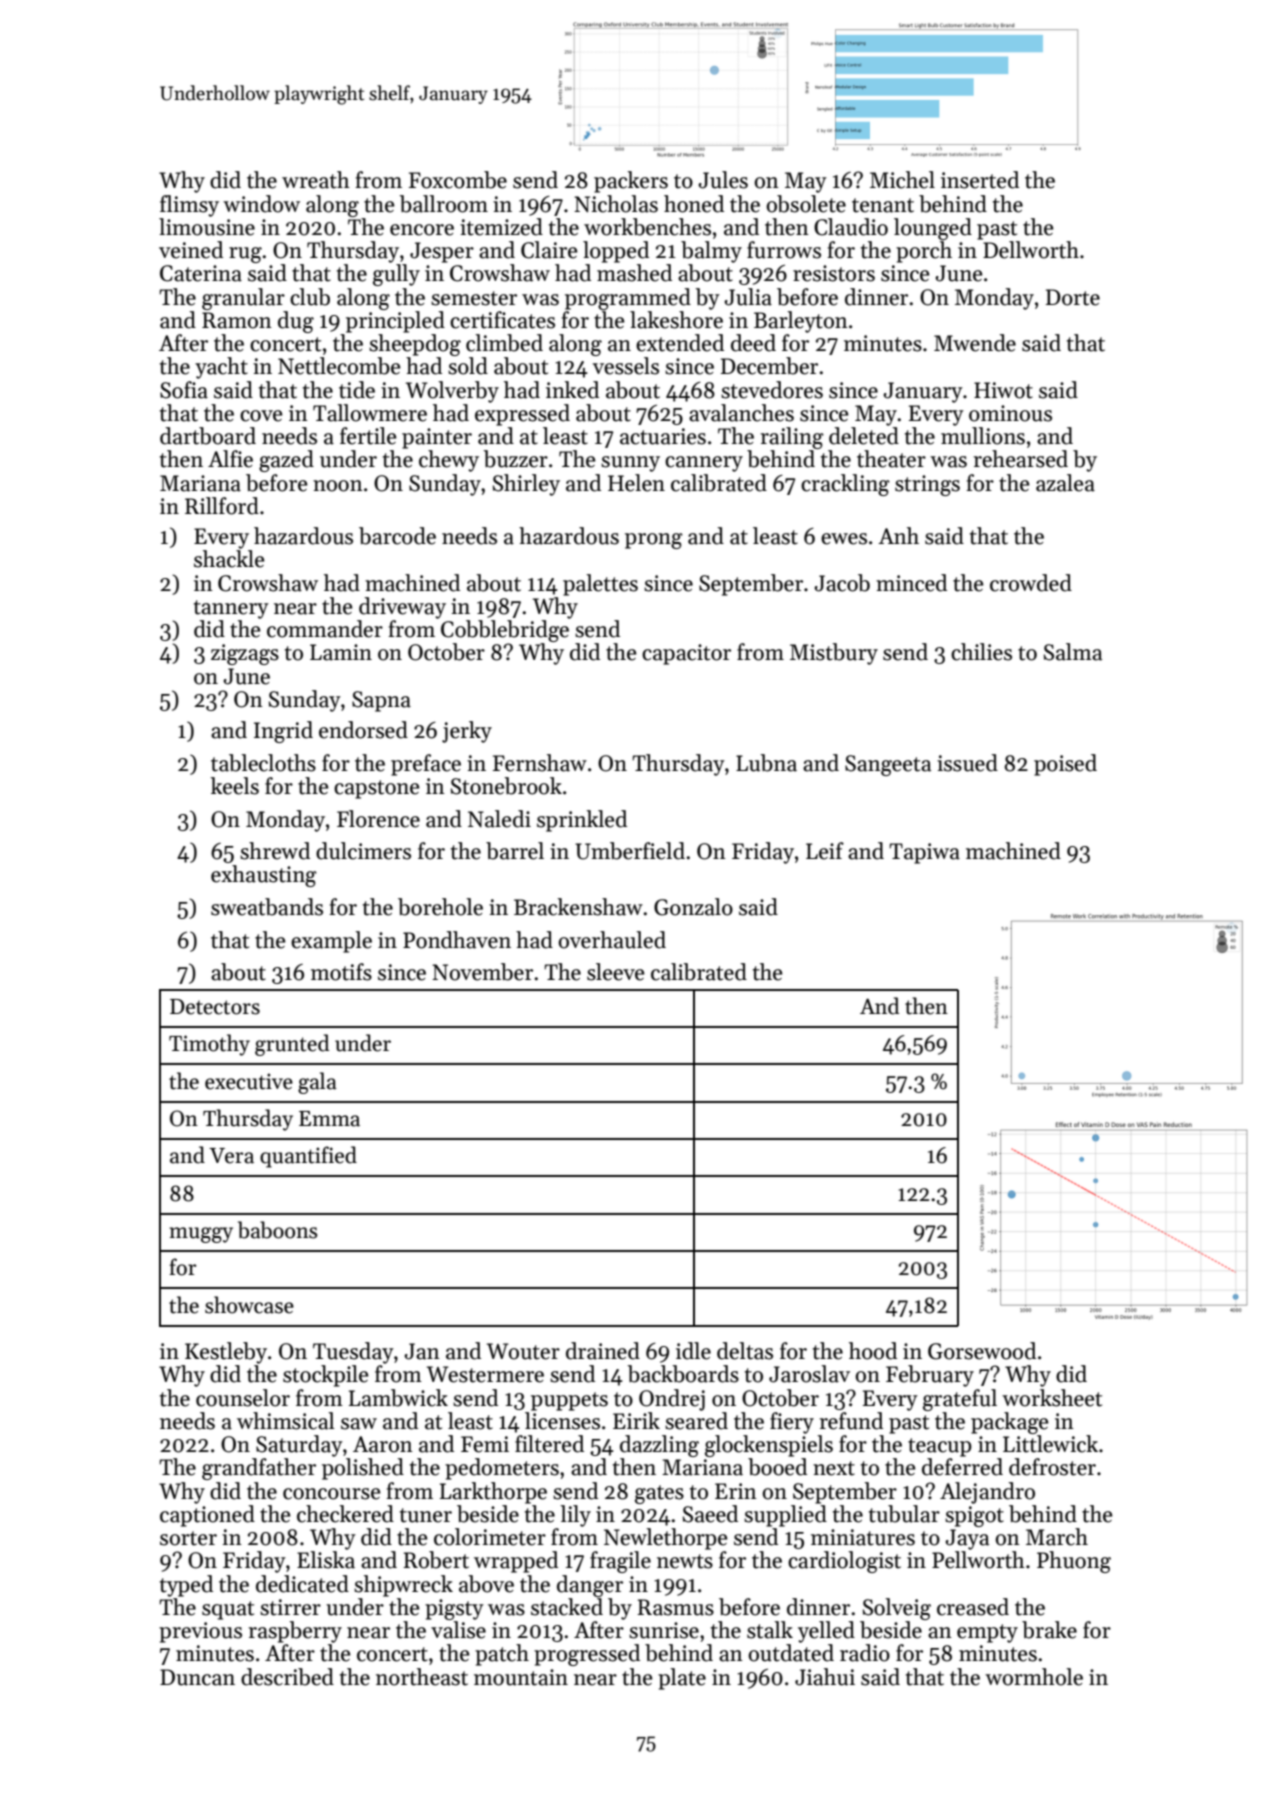 Image resolution: width=1273 pixels, height=1801 pixels. What do you see at coordinates (924, 853) in the screenshot?
I see `Tapiwa` at bounding box center [924, 853].
